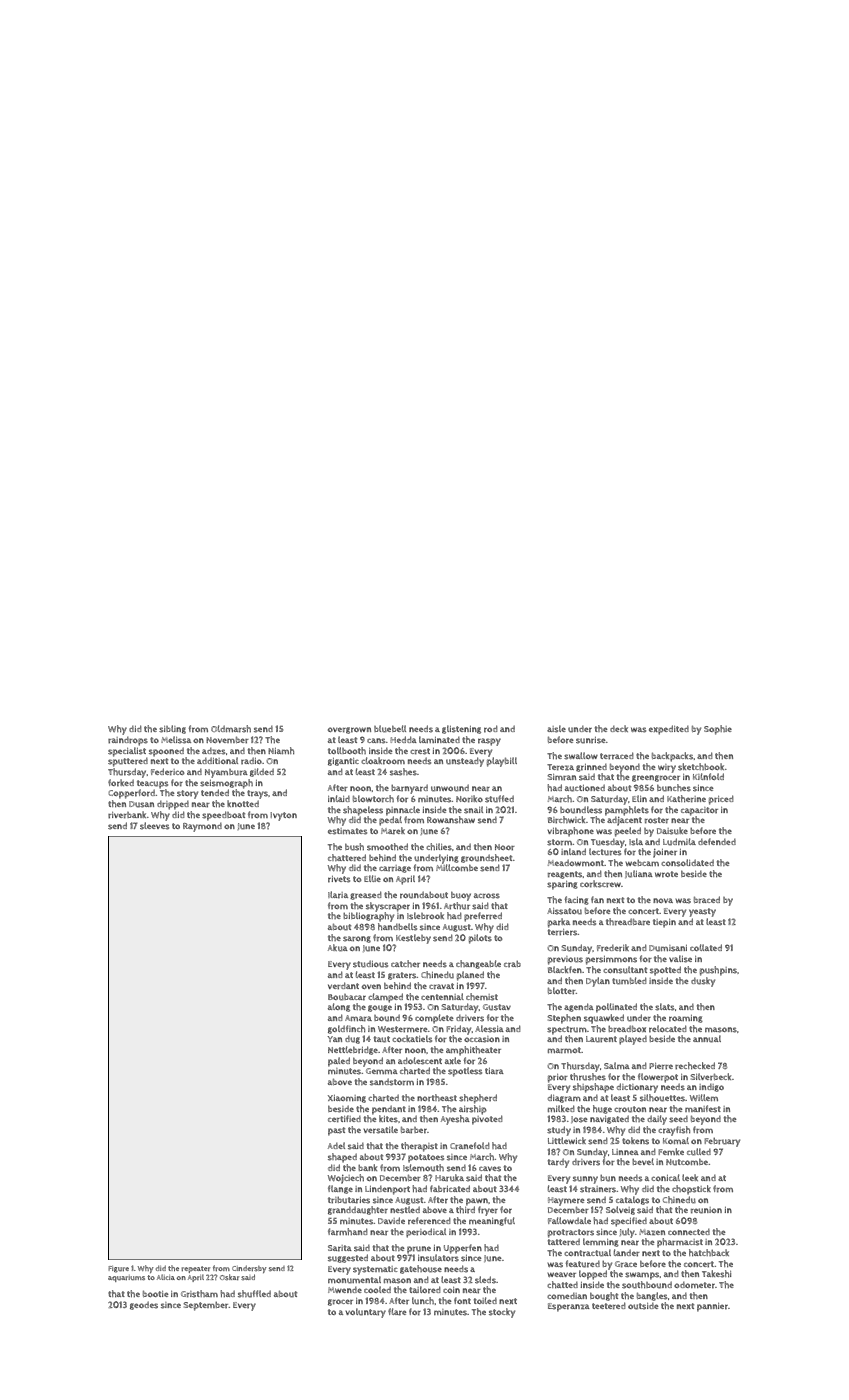  I want to click on voluntary, so click(365, 1313).
